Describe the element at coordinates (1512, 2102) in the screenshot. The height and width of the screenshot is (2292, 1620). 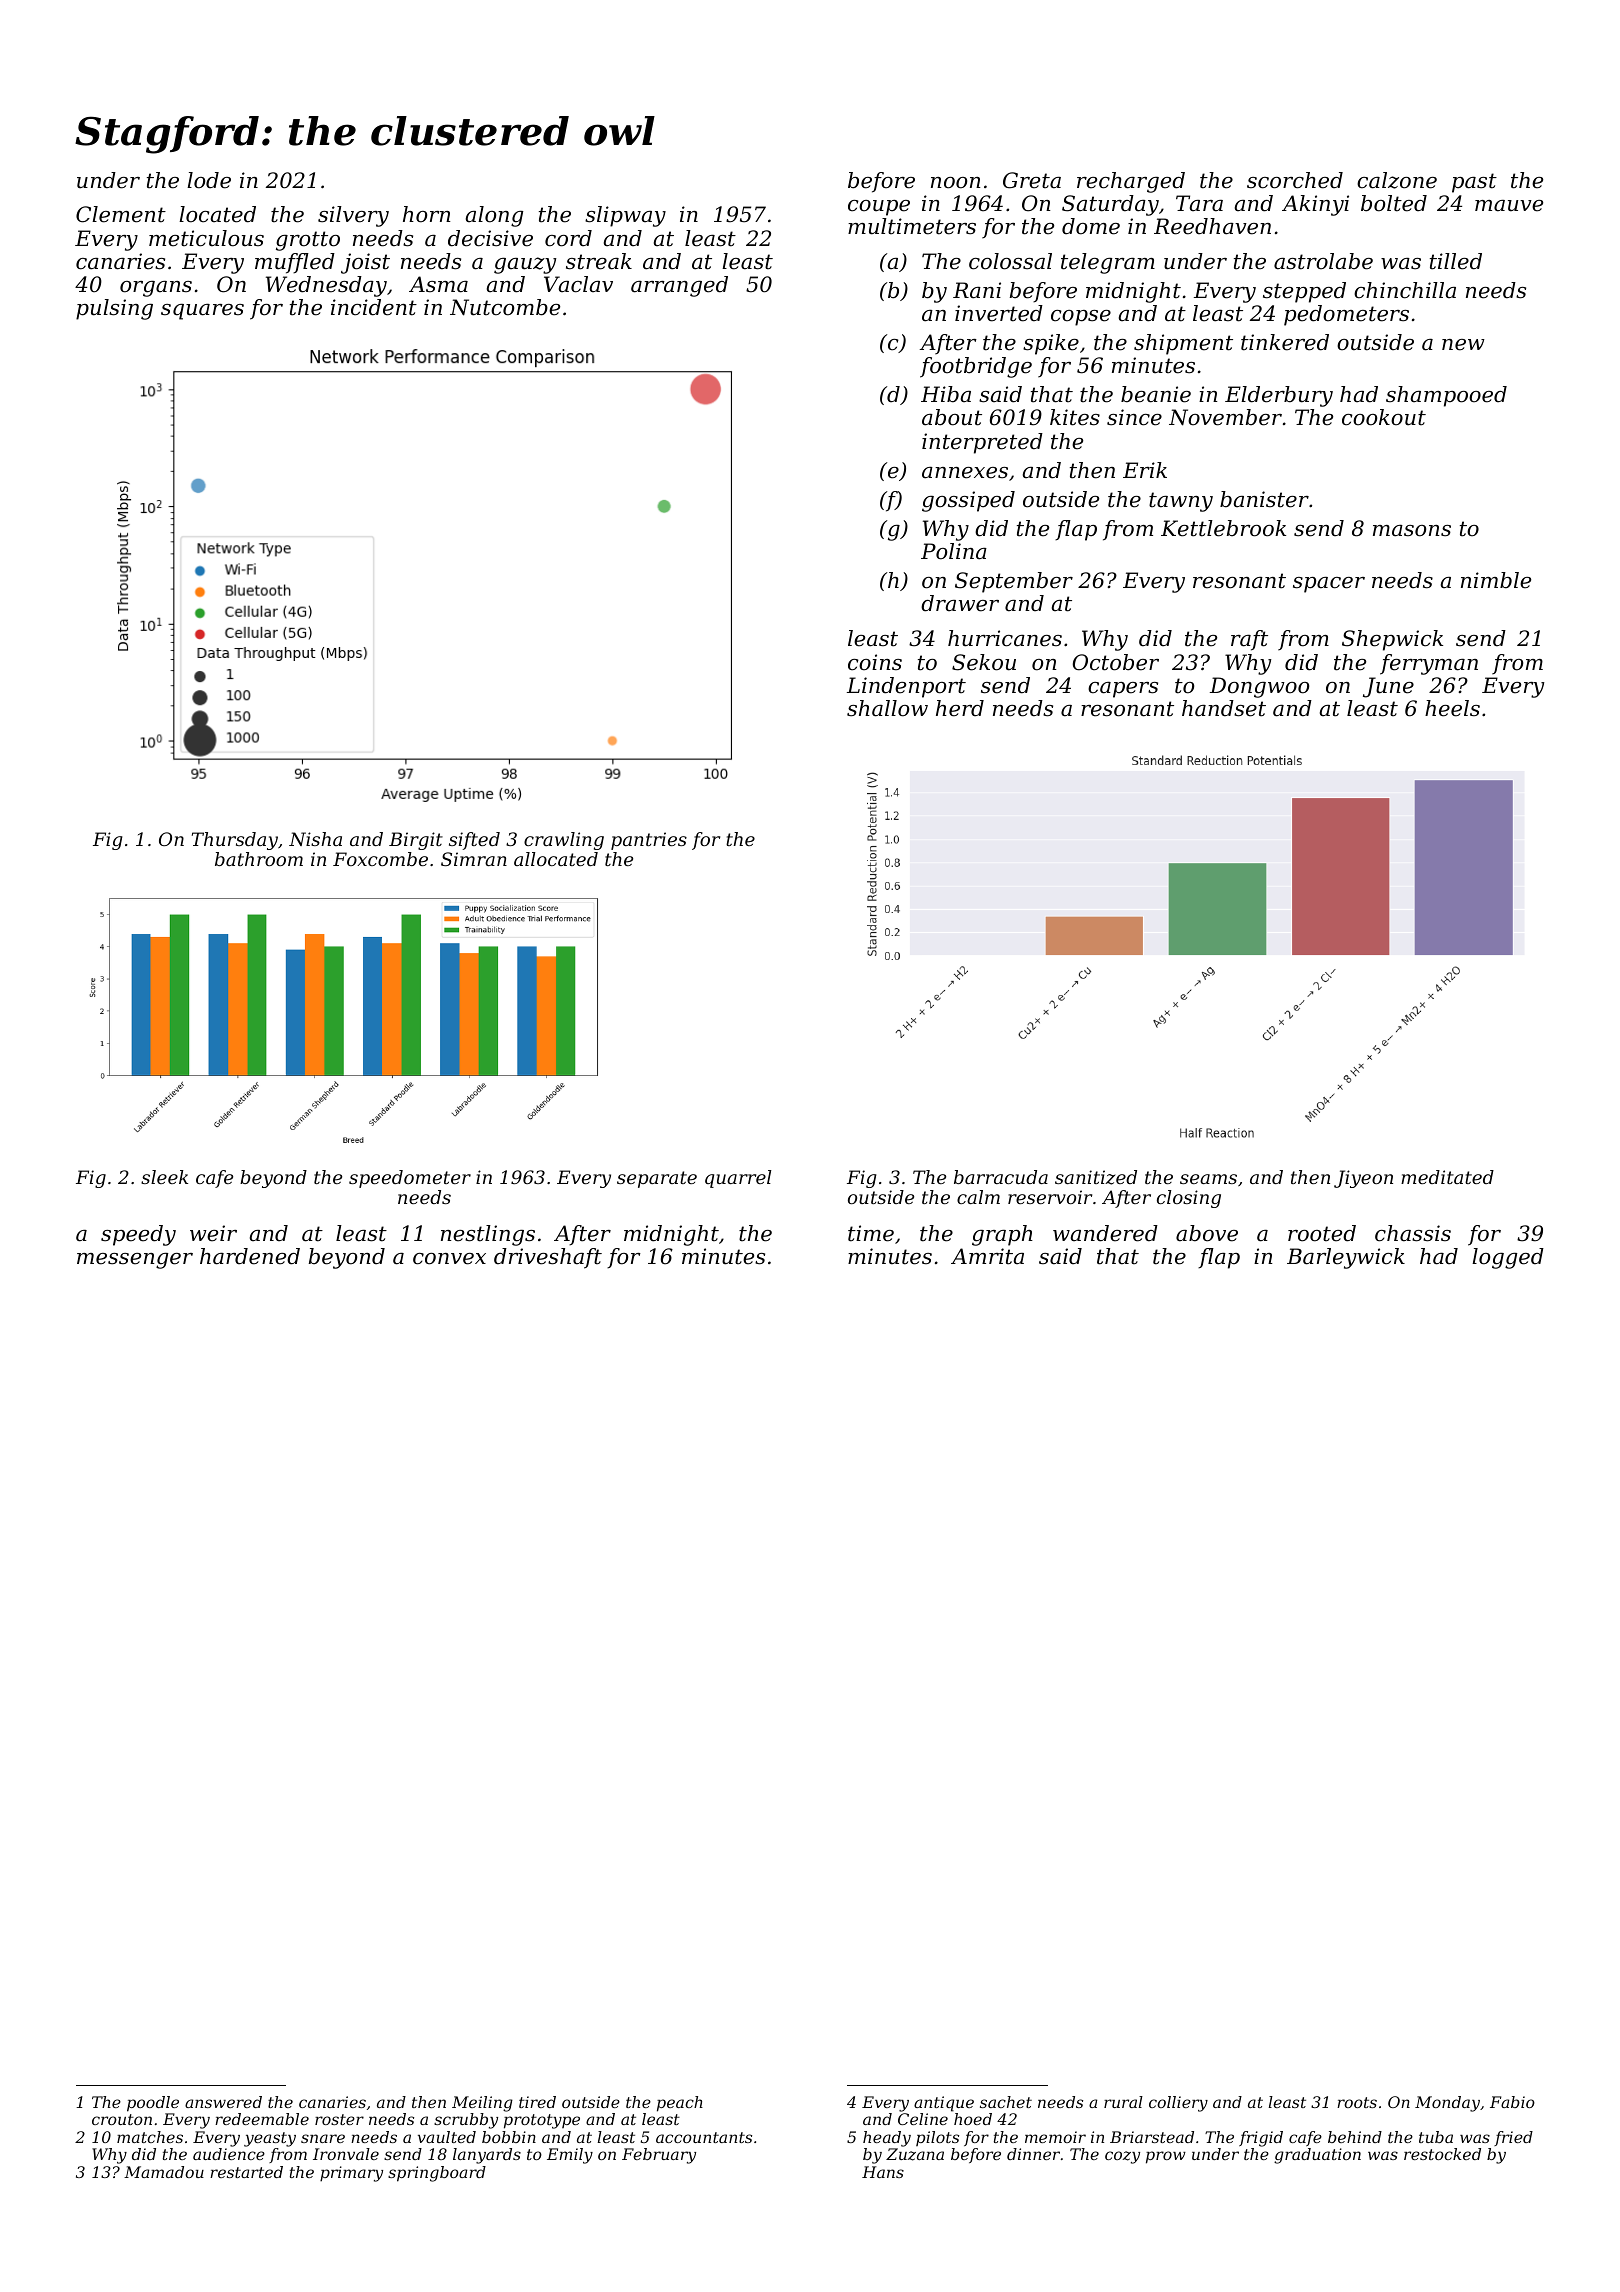
I see `Fabio` at that location.
